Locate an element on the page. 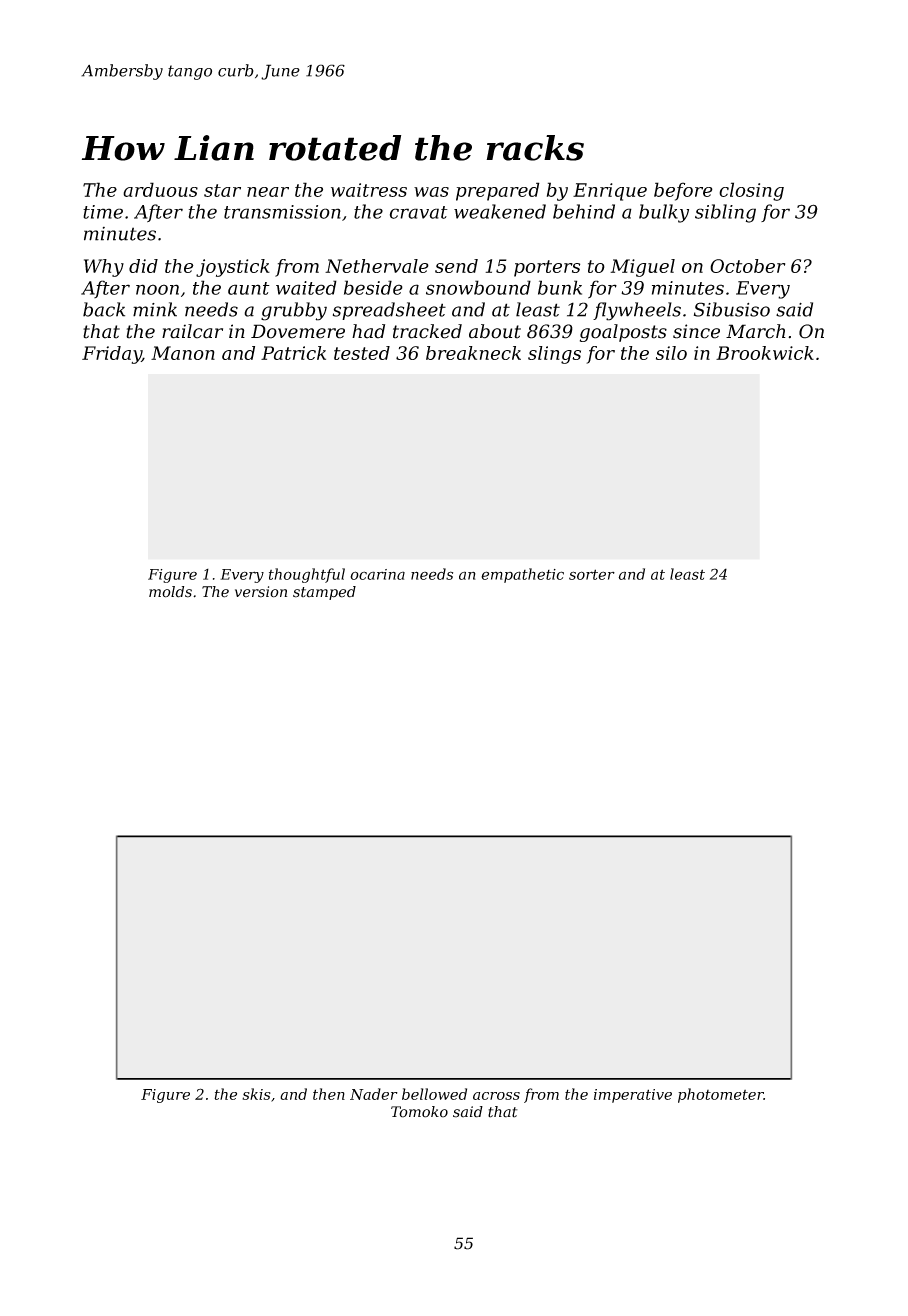 Image resolution: width=908 pixels, height=1316 pixels. Brookwick is located at coordinates (765, 353).
